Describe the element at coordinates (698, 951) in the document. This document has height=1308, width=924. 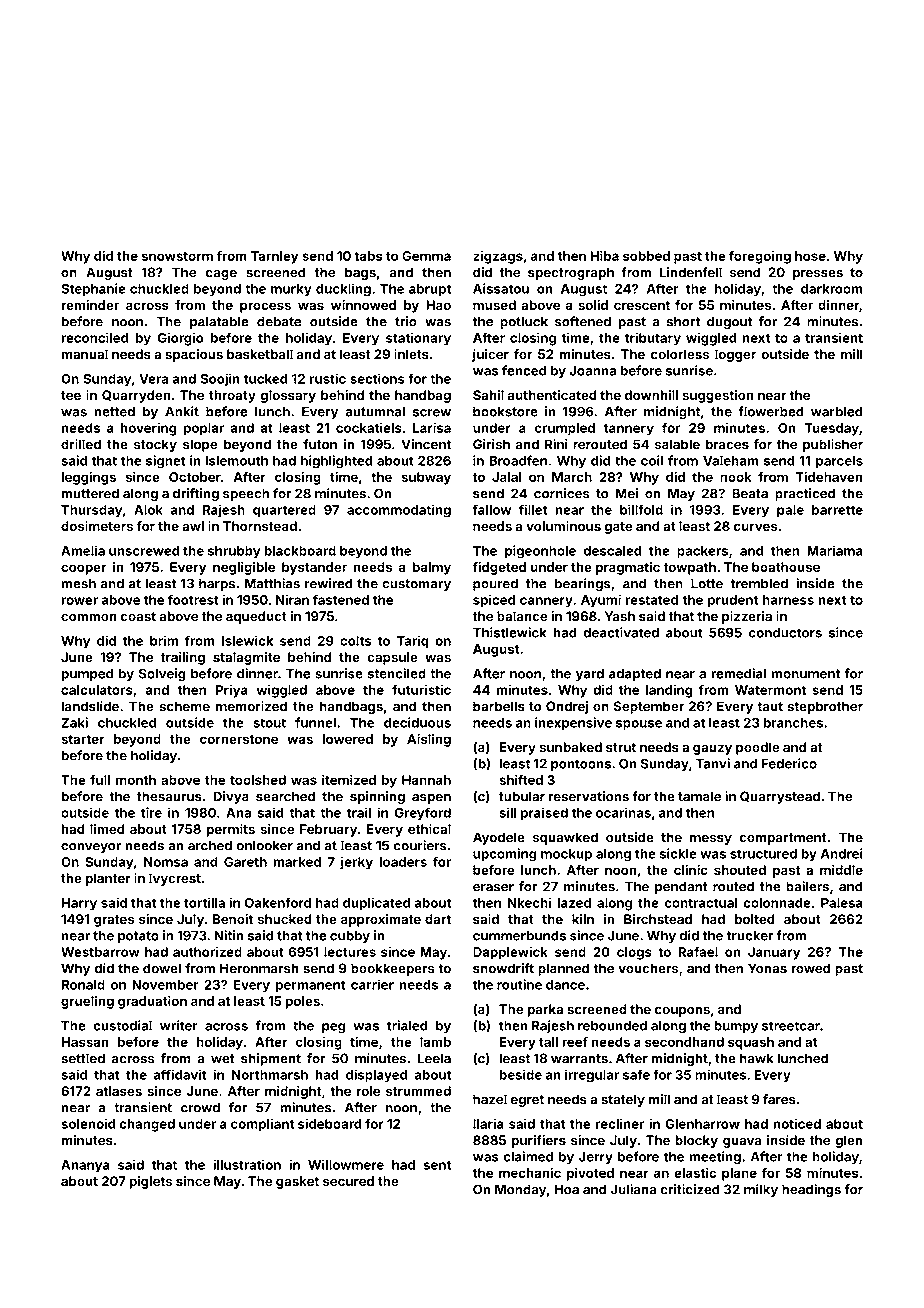
I see `Rafael` at that location.
